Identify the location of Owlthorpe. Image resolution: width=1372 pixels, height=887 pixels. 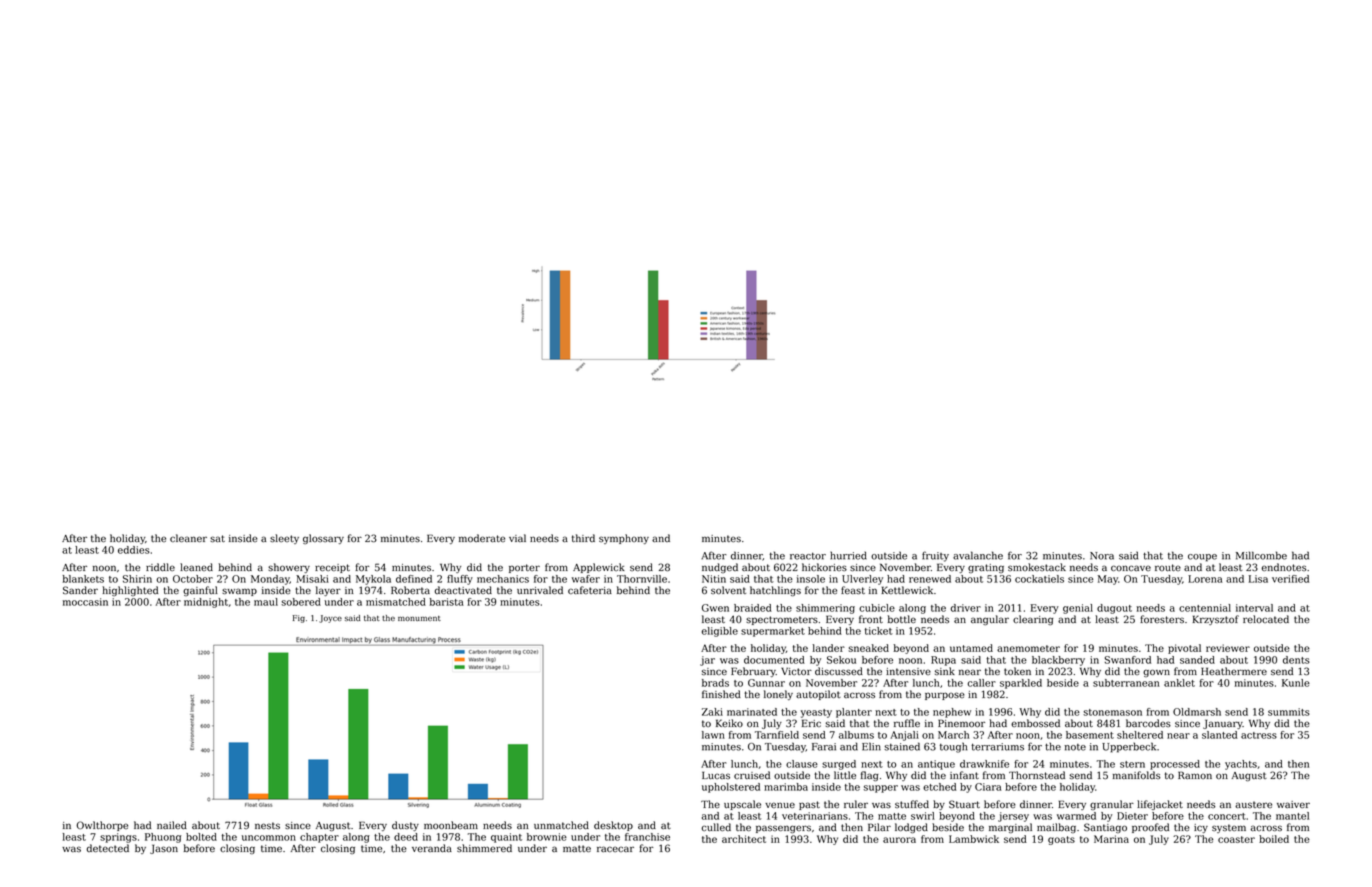
(102, 826).
